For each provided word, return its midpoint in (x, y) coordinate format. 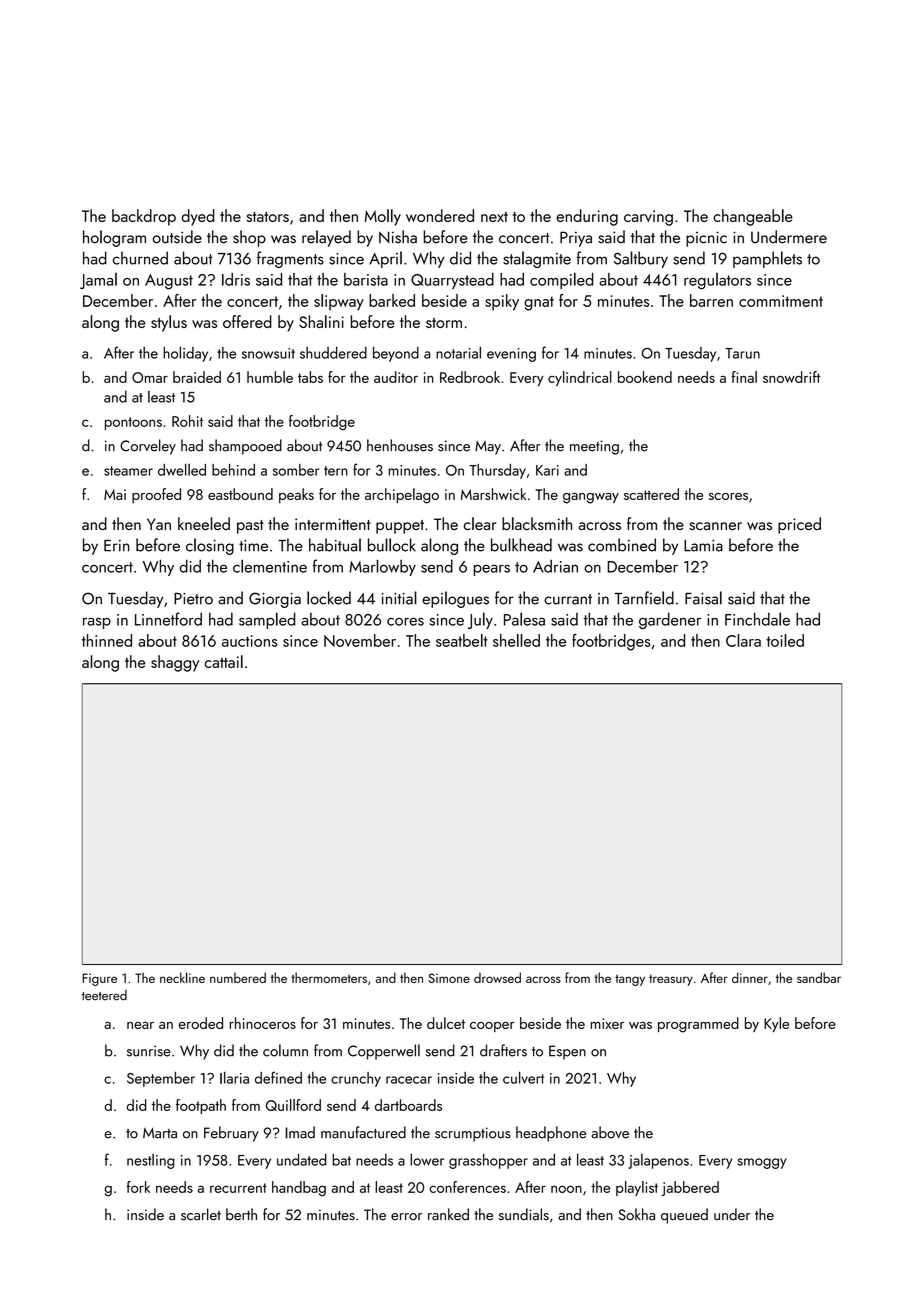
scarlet (201, 1214)
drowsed (497, 977)
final (744, 377)
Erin (116, 546)
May (488, 448)
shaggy (175, 663)
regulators (717, 281)
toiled (785, 640)
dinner (750, 977)
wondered (440, 215)
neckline (182, 977)
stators (267, 217)
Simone (449, 978)
